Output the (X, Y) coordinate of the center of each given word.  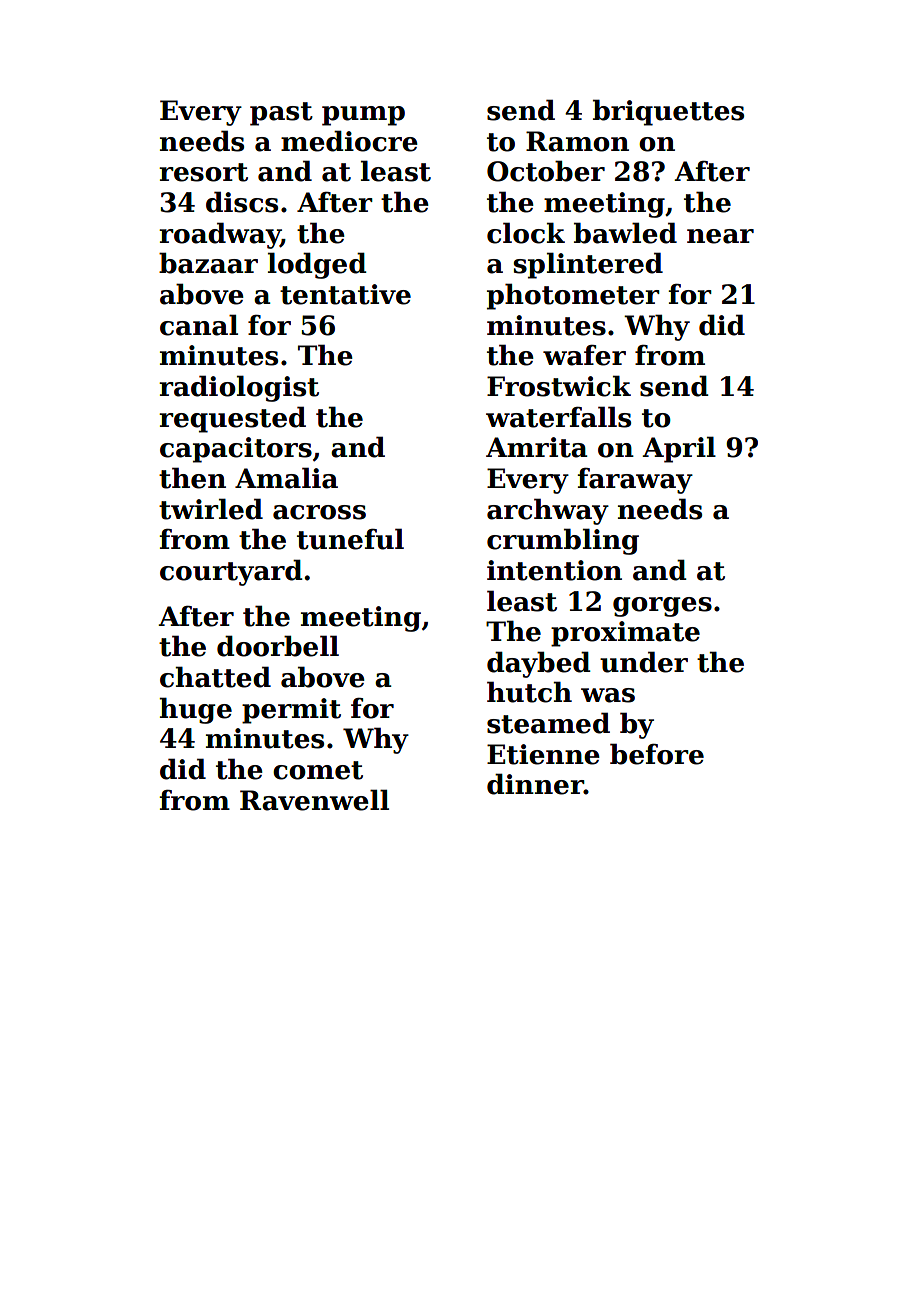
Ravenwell (314, 800)
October (546, 171)
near (720, 236)
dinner (535, 784)
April (679, 449)
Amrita (537, 447)
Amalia (286, 478)
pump (363, 116)
